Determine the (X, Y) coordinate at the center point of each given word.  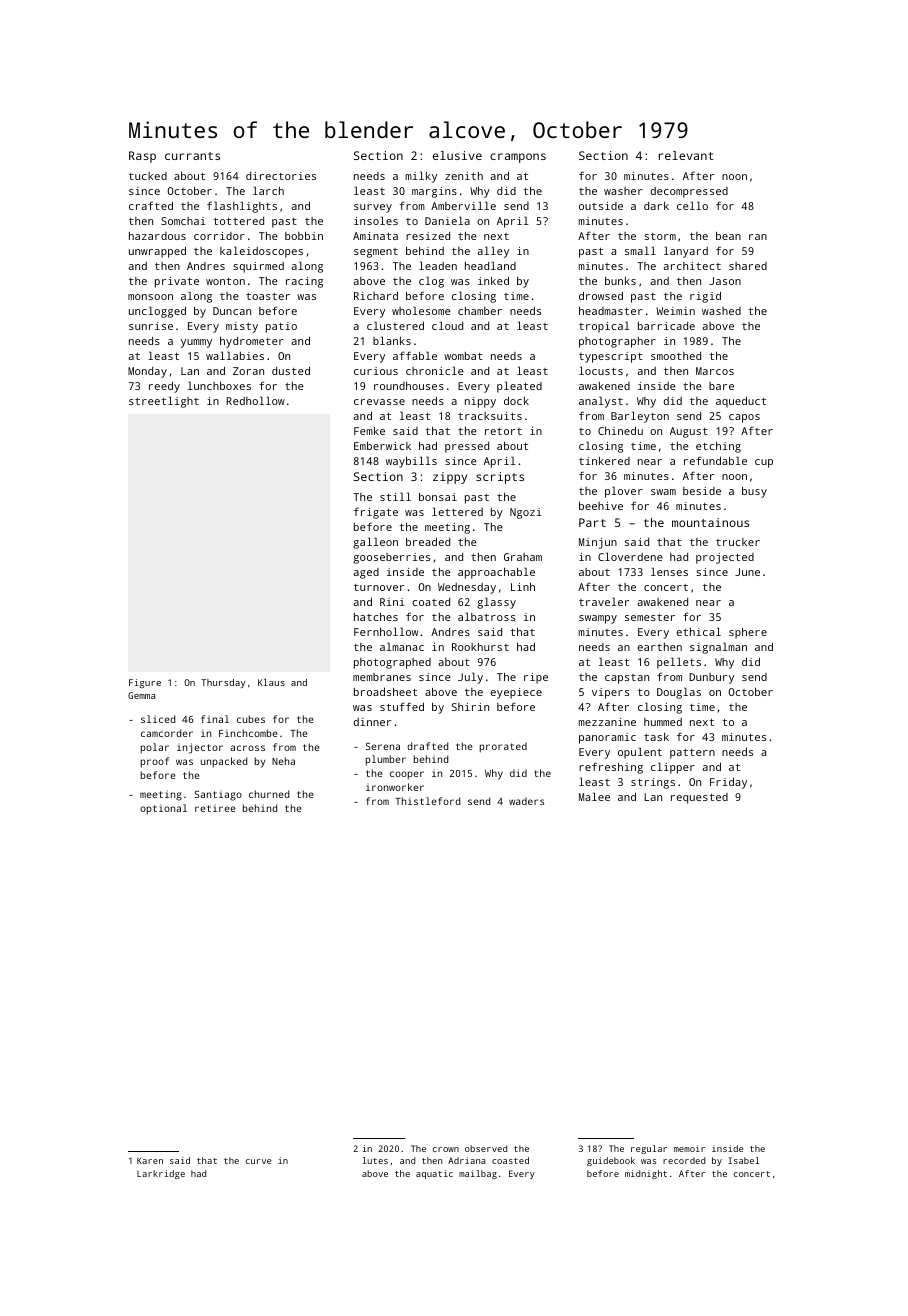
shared (748, 266)
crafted (151, 205)
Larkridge (161, 1174)
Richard (376, 296)
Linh (523, 587)
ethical (699, 631)
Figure (145, 683)
